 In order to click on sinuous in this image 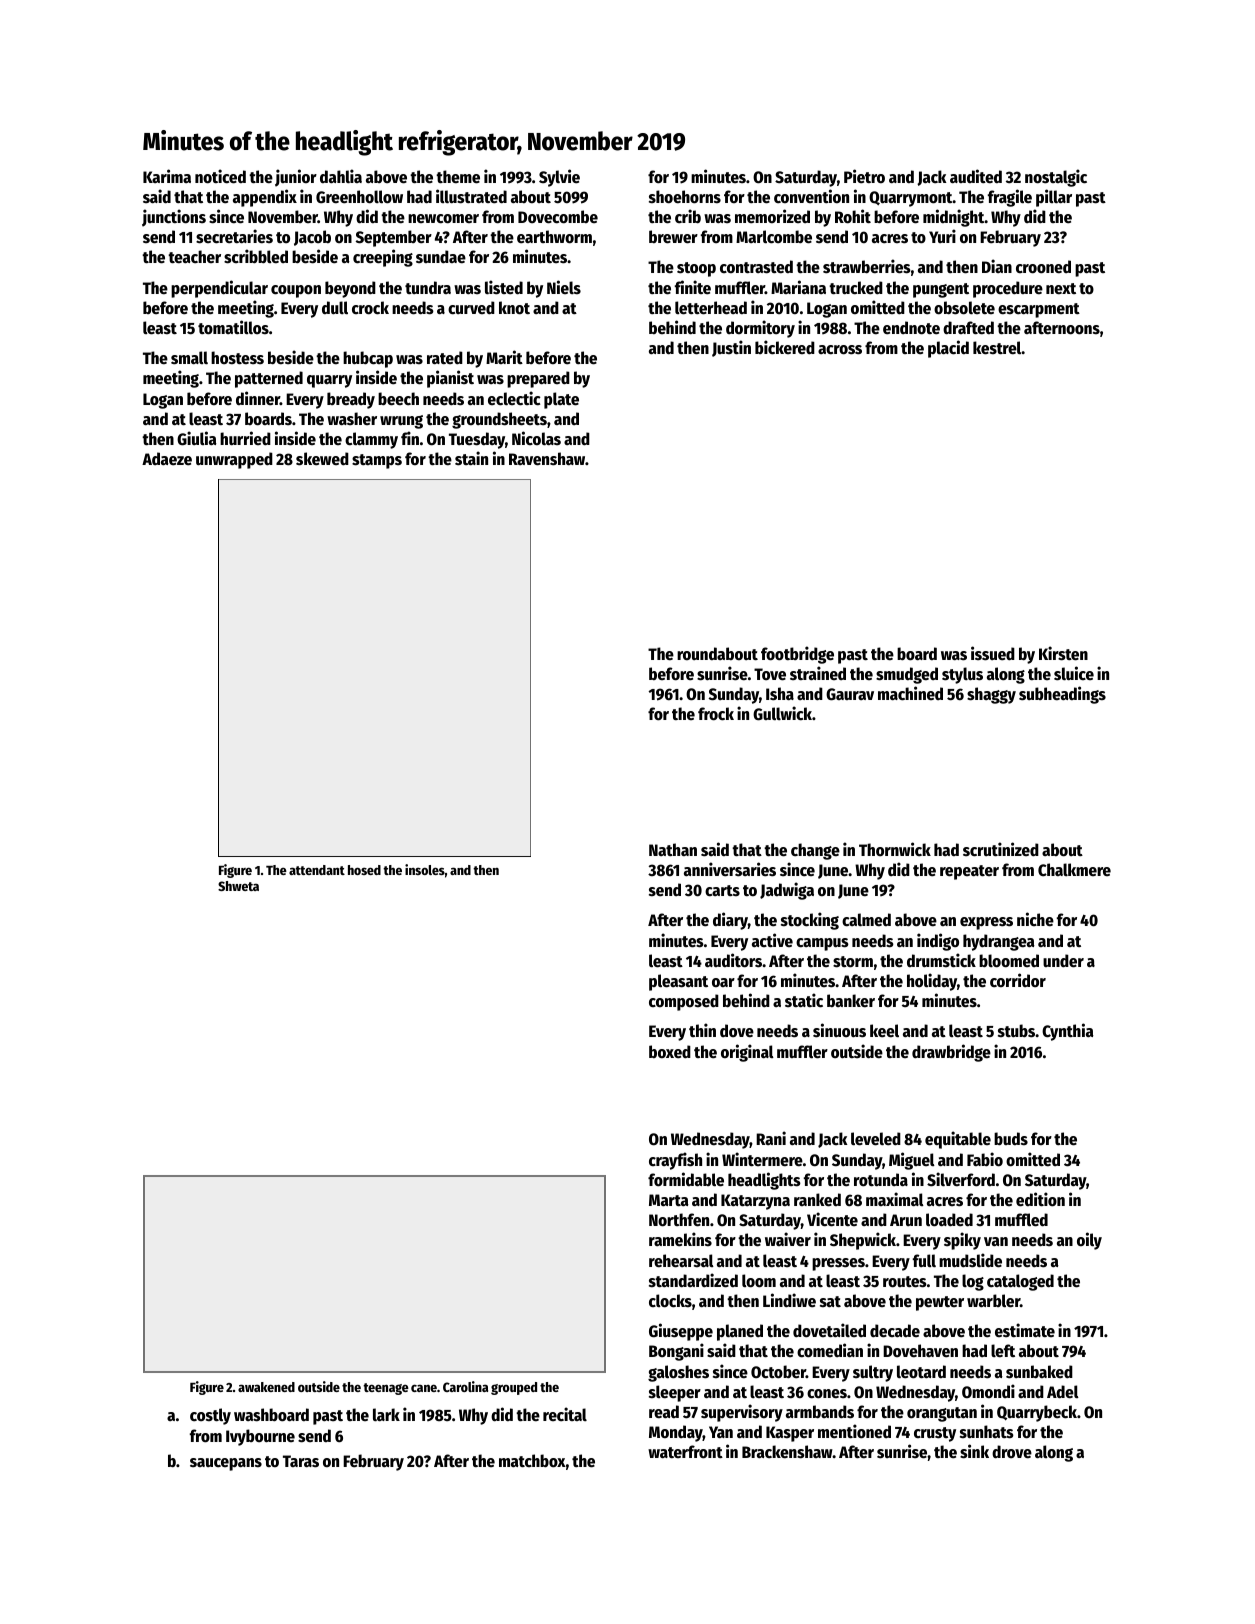, I will do `click(839, 1030)`.
